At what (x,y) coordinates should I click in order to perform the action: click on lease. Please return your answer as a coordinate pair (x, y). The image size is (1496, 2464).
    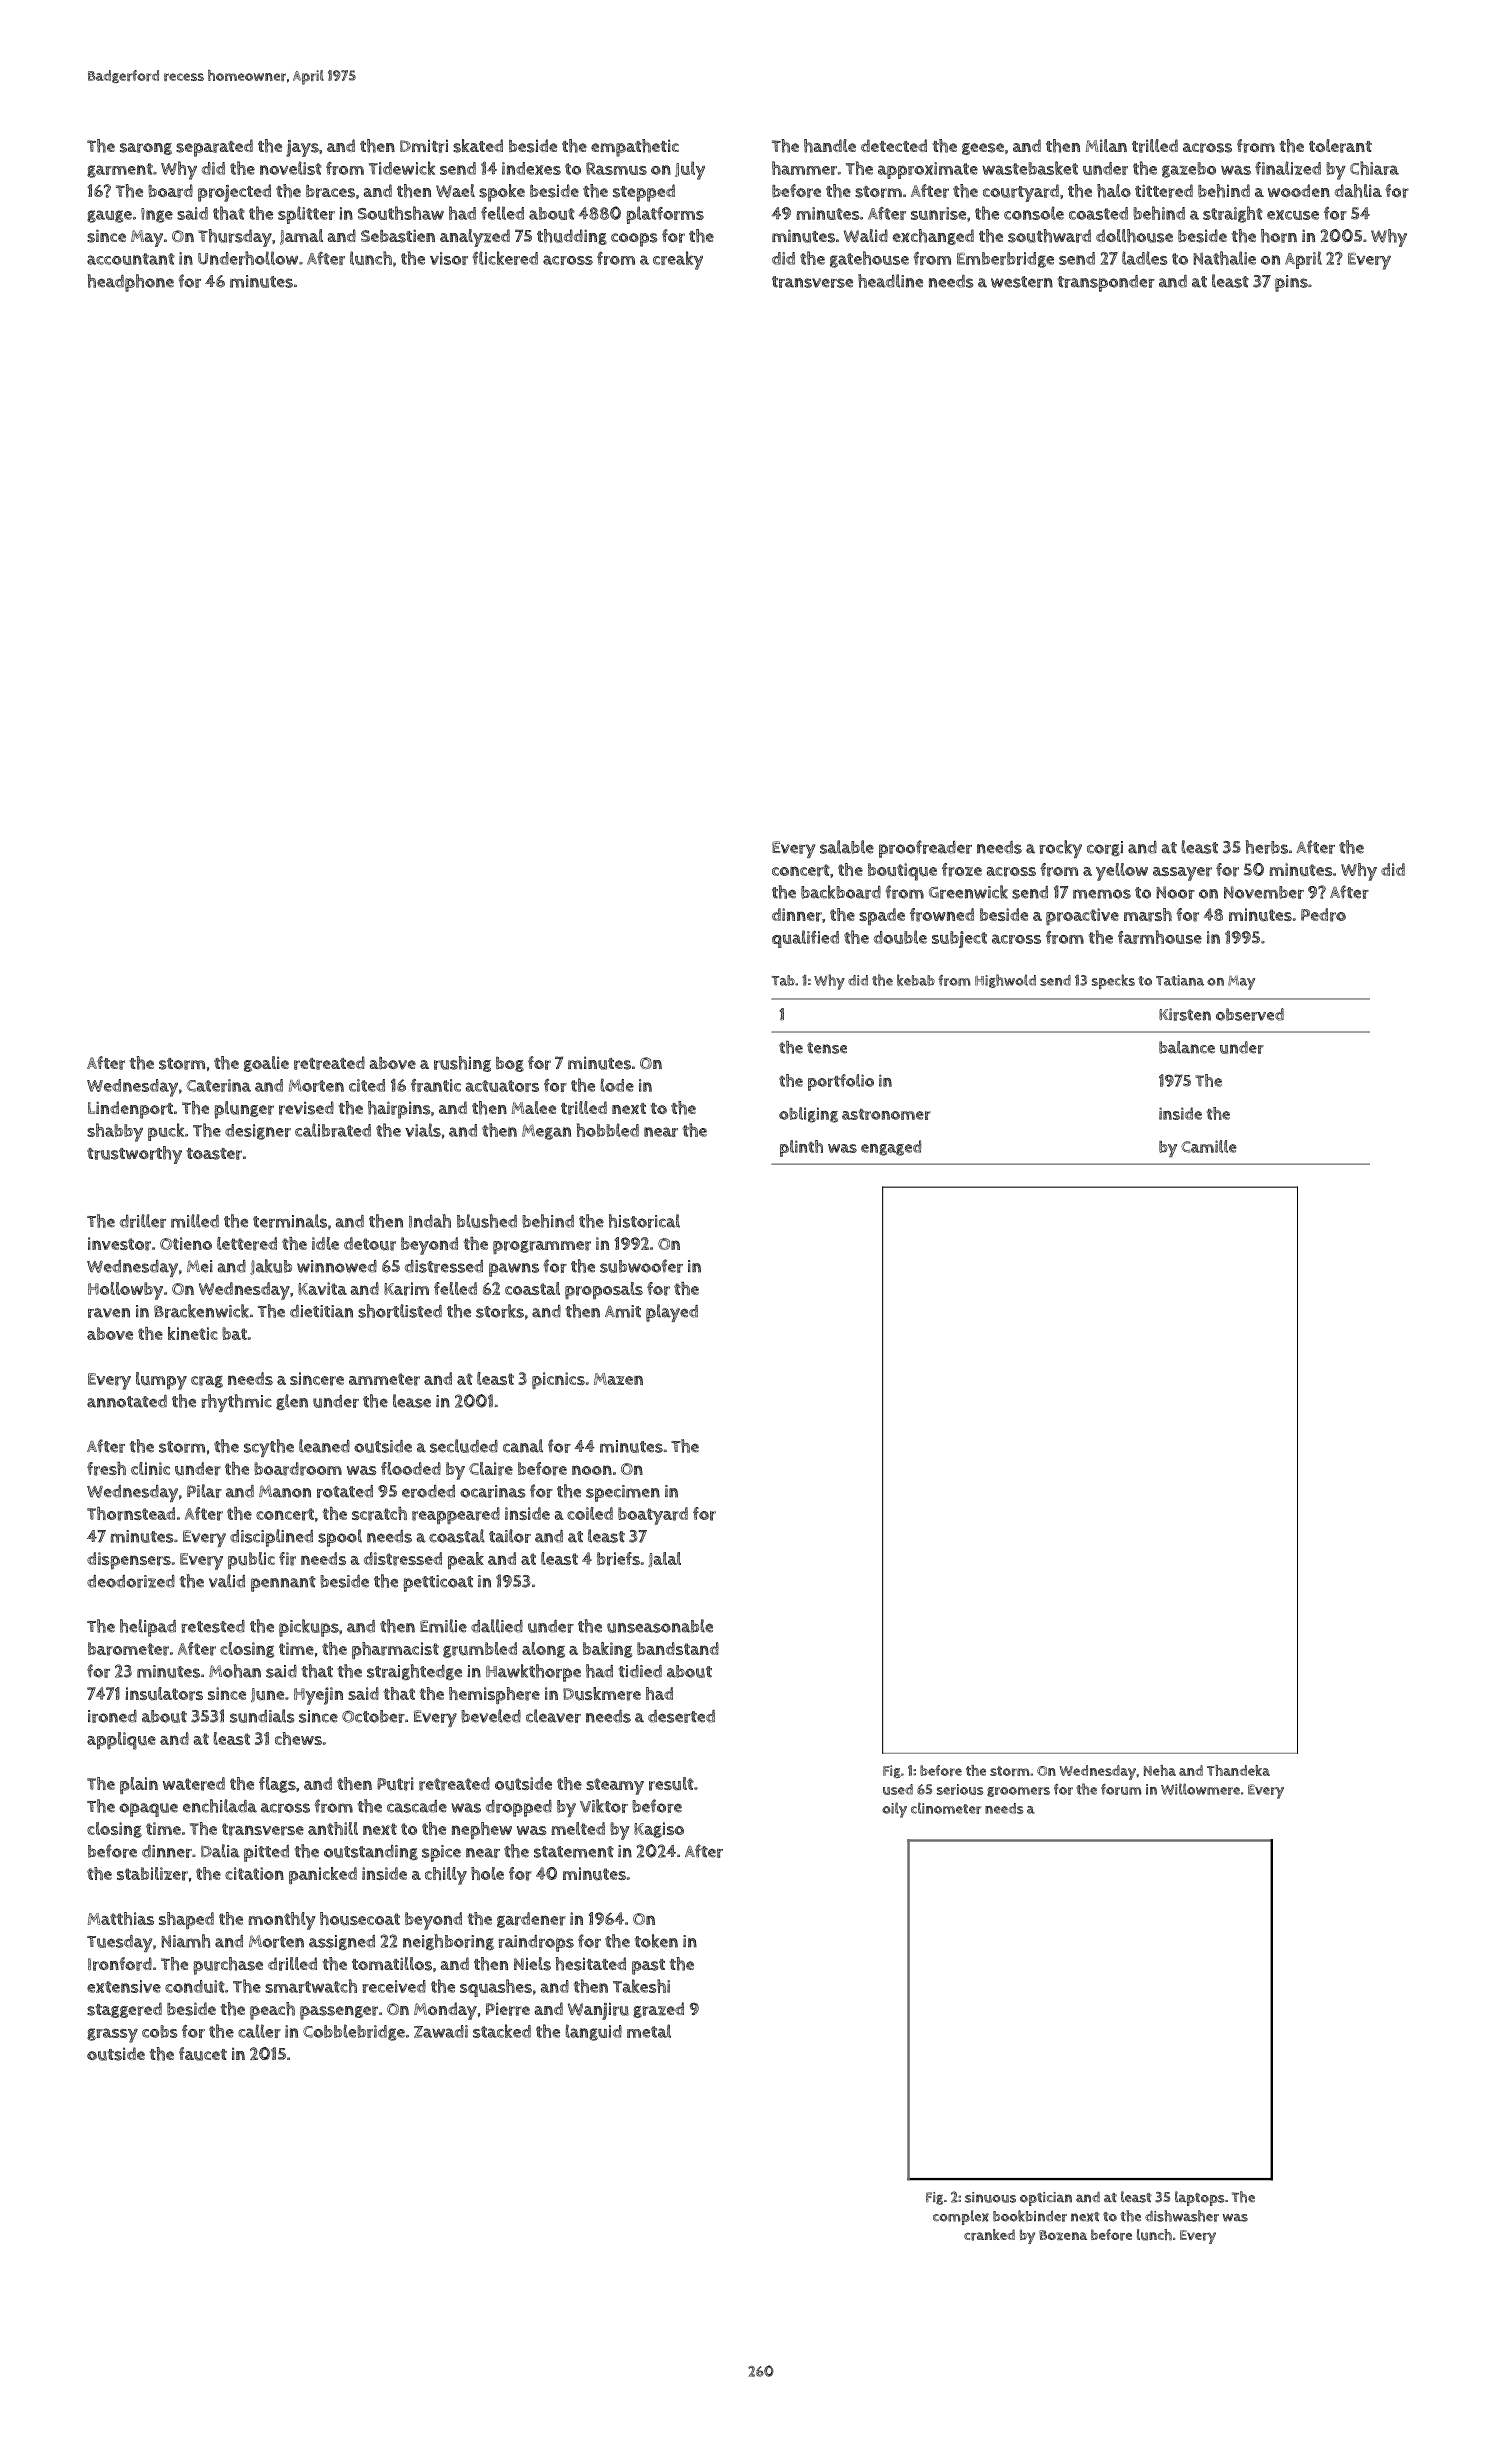
    Looking at the image, I should click on (412, 1401).
